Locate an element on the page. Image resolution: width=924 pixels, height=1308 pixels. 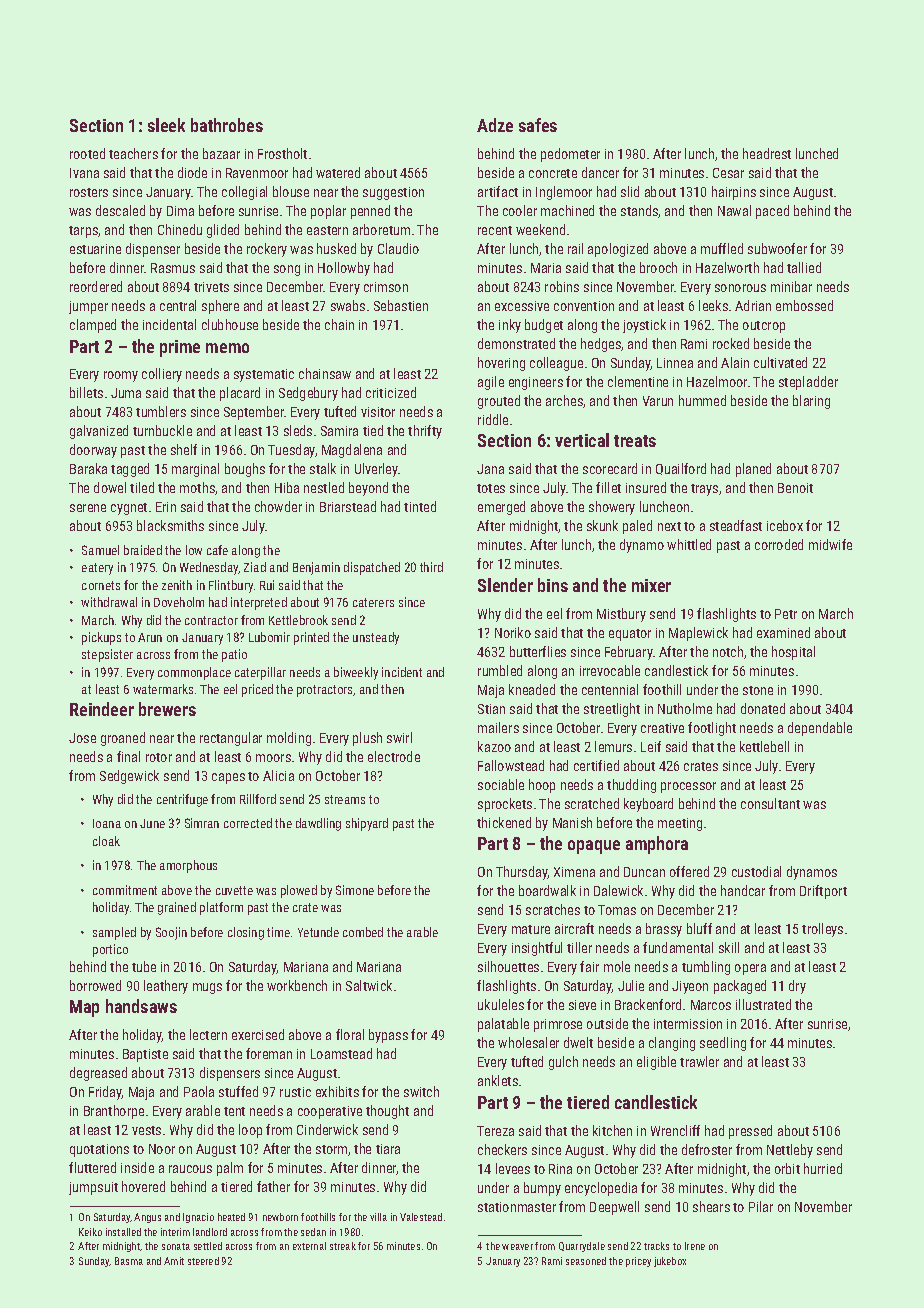
cloak is located at coordinates (106, 841).
